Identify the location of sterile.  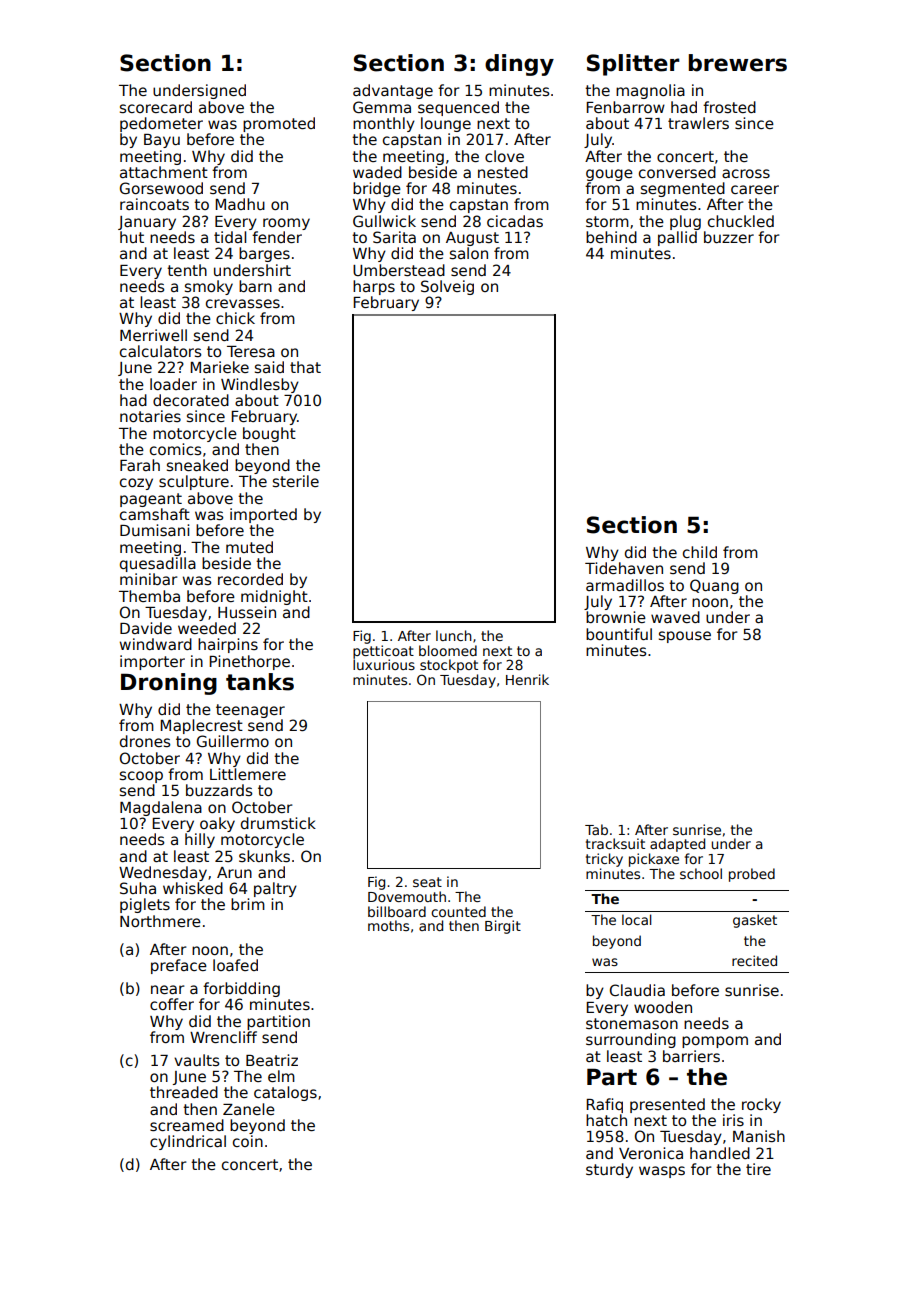
(296, 481).
